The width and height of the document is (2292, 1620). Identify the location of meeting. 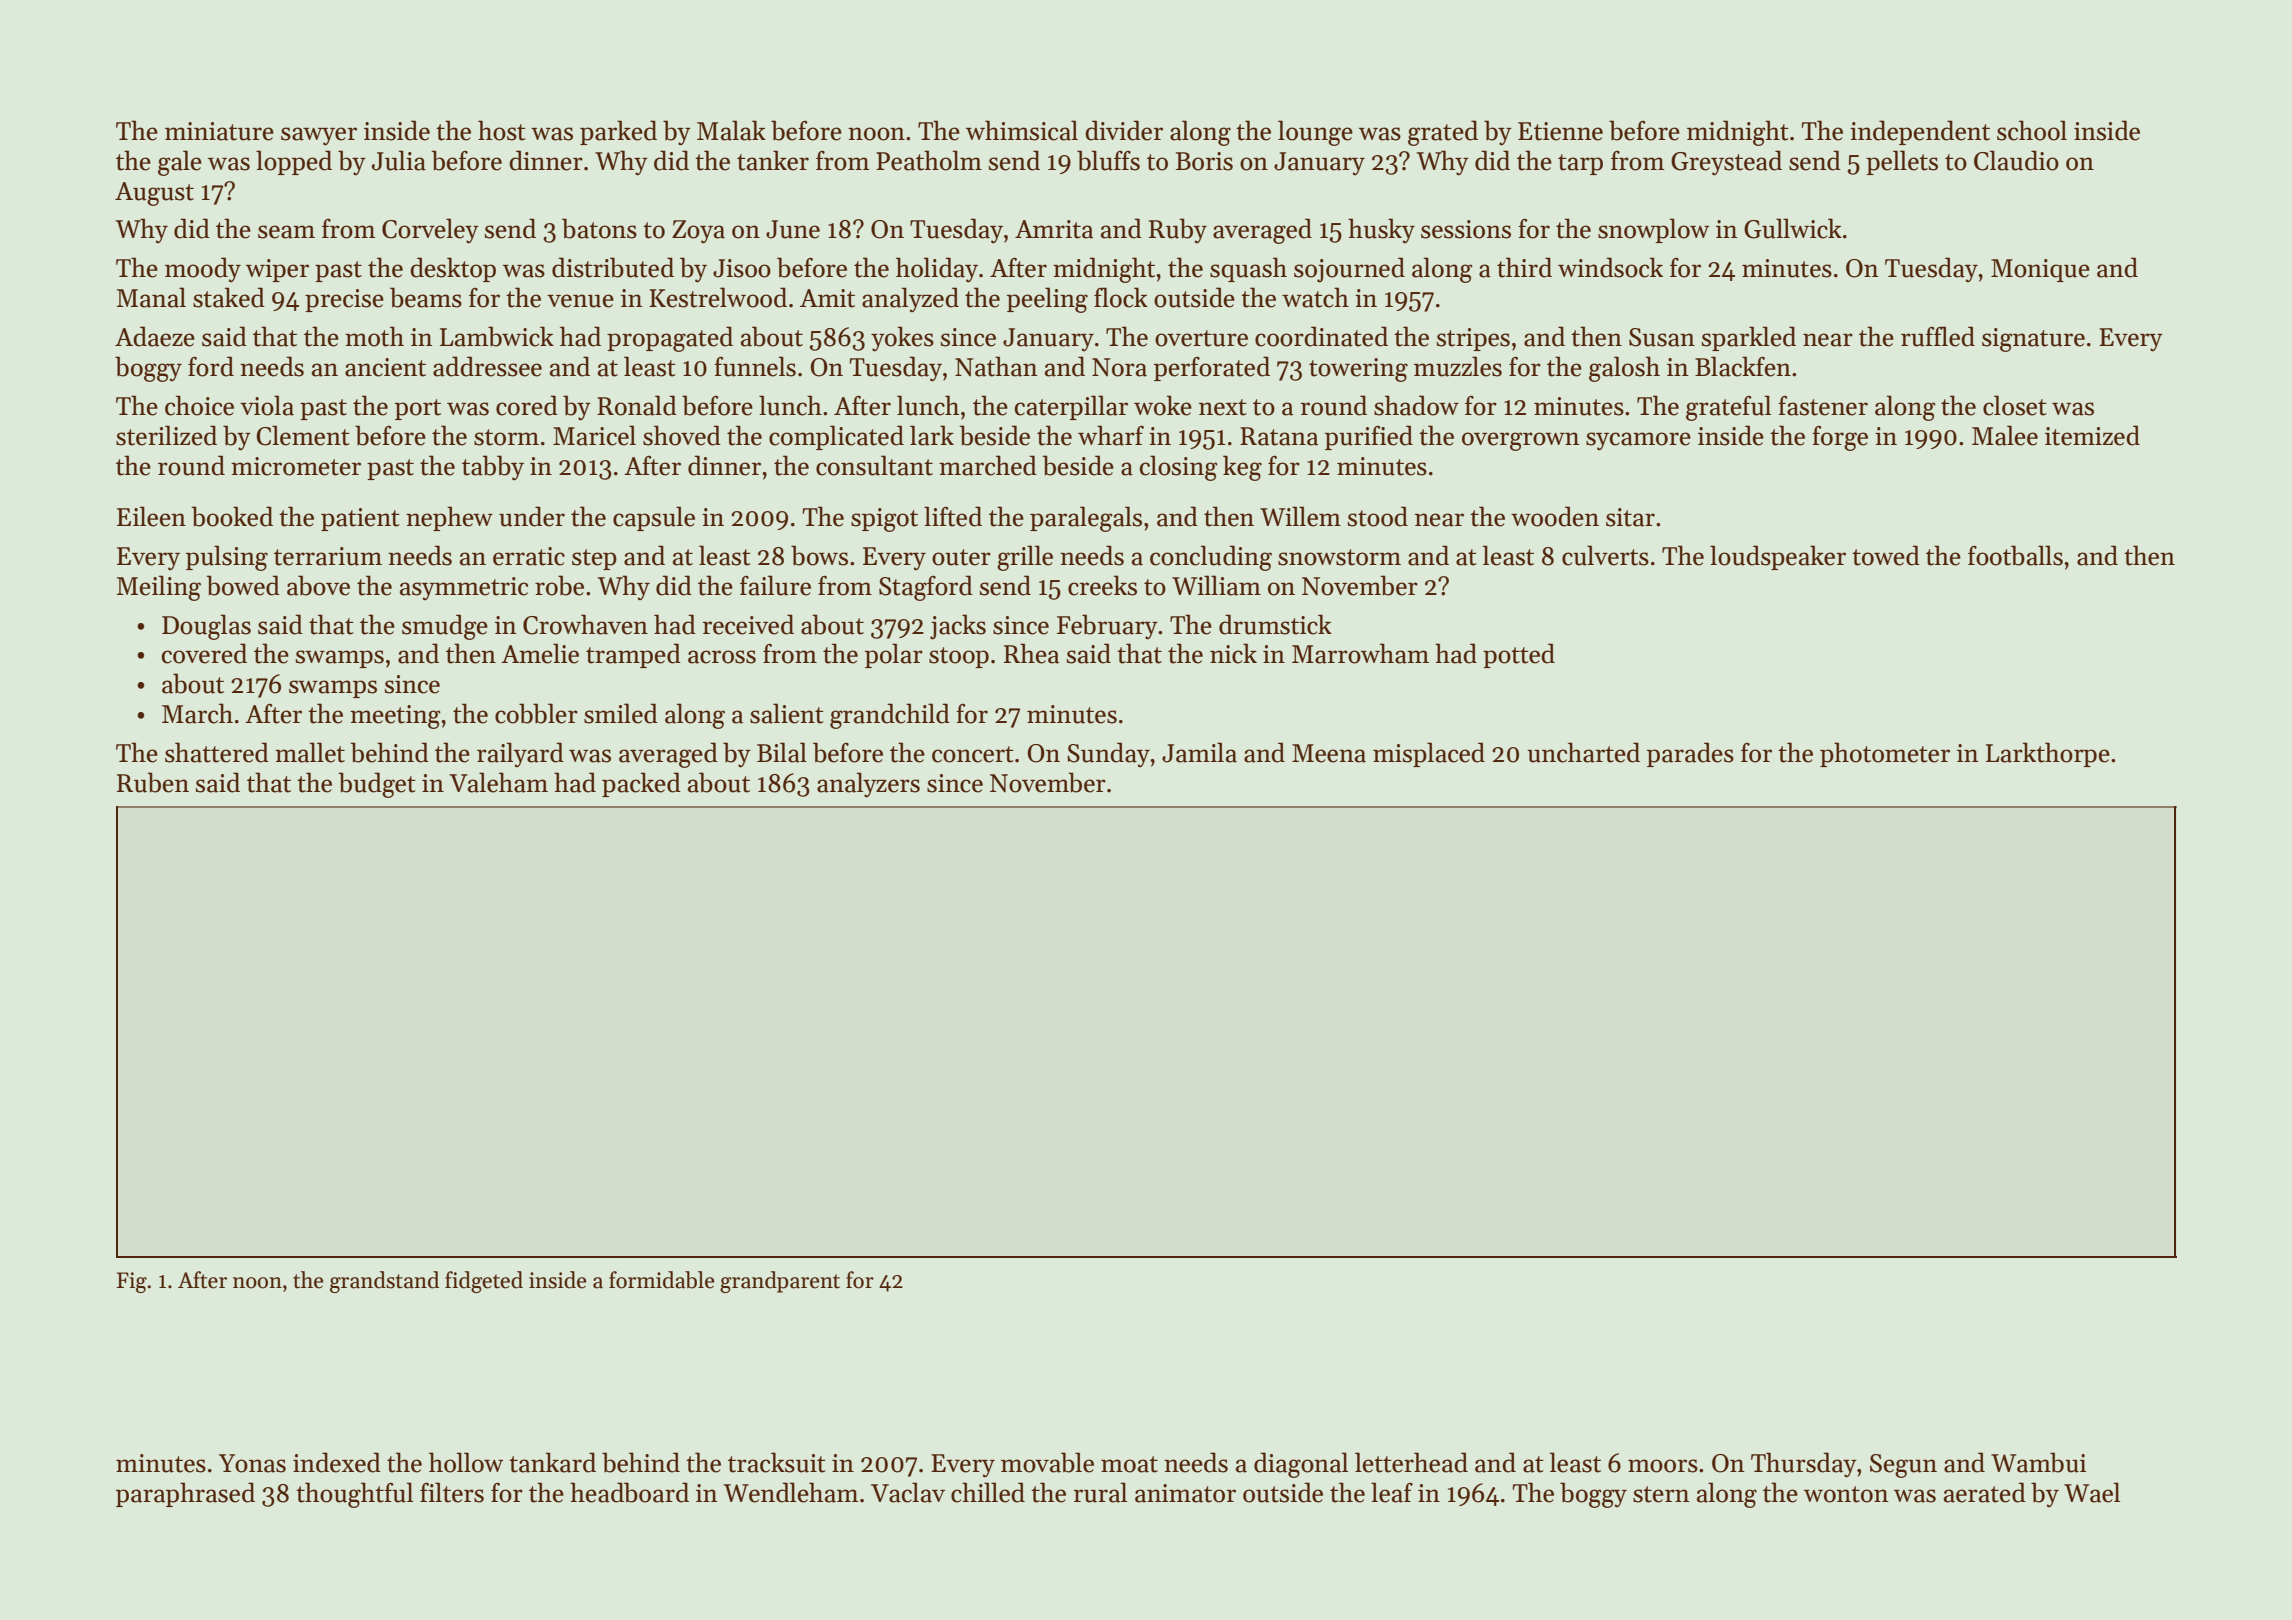
(395, 717).
